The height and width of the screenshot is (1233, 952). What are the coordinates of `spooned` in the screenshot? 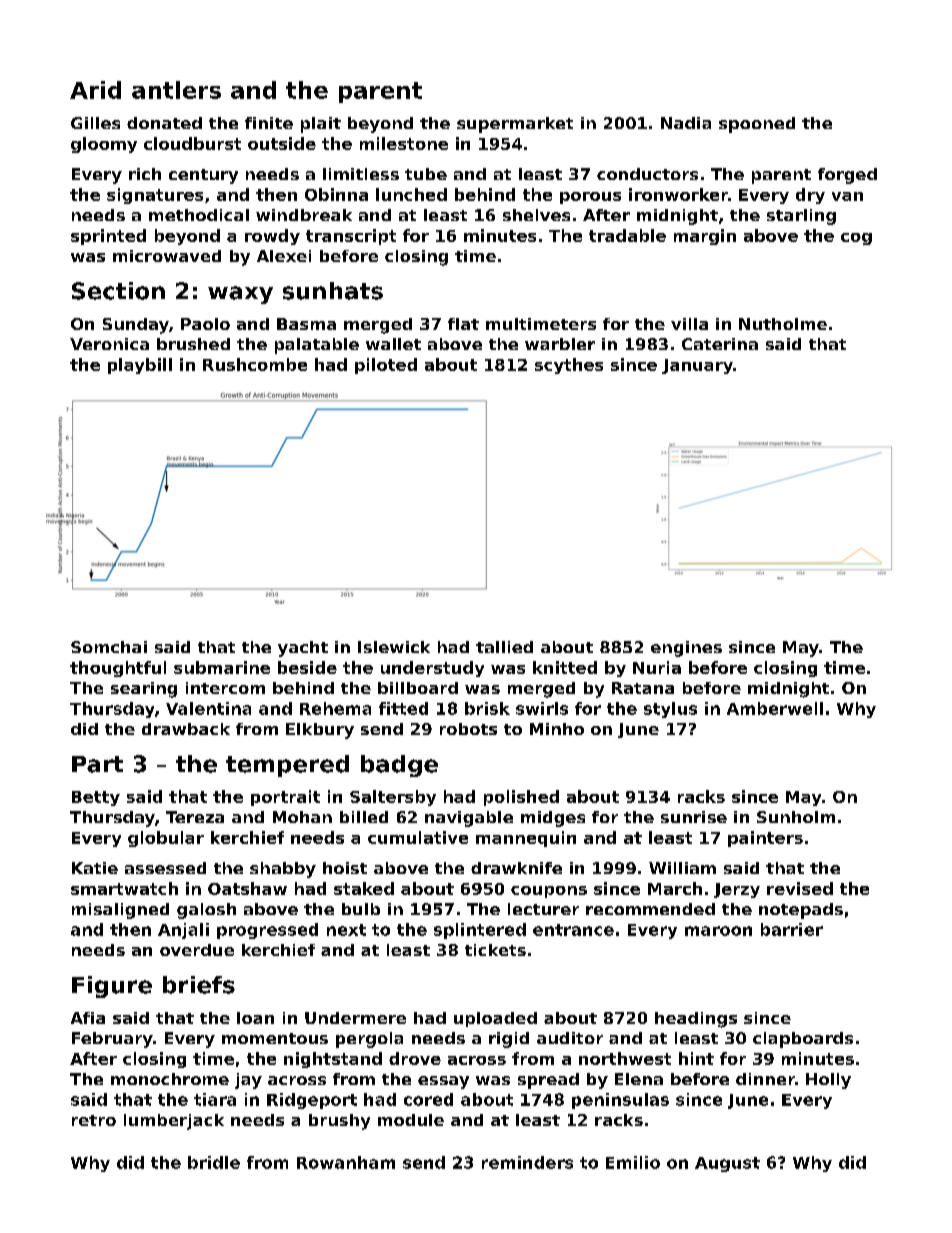 It's located at (757, 125).
